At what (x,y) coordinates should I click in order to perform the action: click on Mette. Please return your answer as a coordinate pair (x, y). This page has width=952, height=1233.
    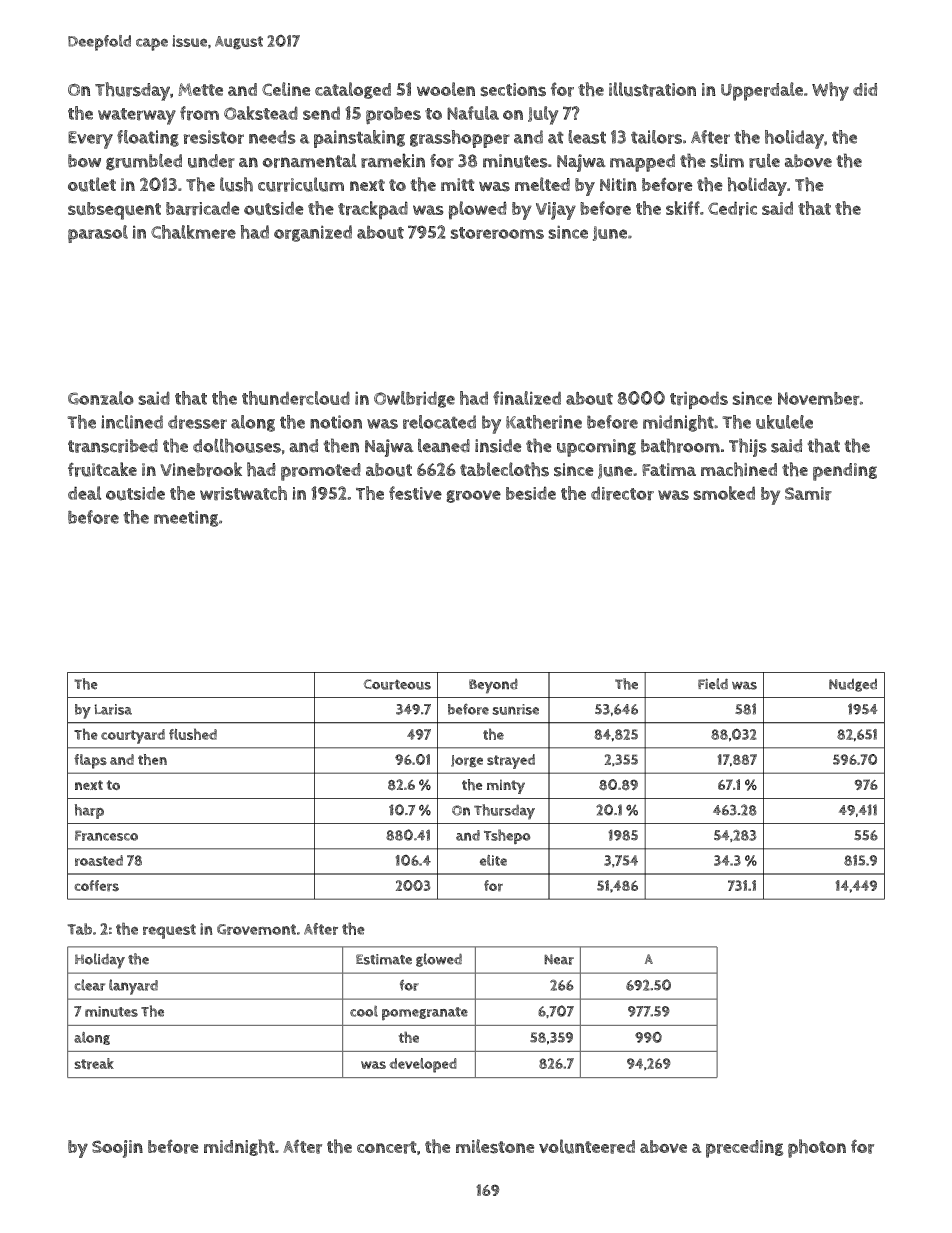
    Looking at the image, I should click on (200, 89).
